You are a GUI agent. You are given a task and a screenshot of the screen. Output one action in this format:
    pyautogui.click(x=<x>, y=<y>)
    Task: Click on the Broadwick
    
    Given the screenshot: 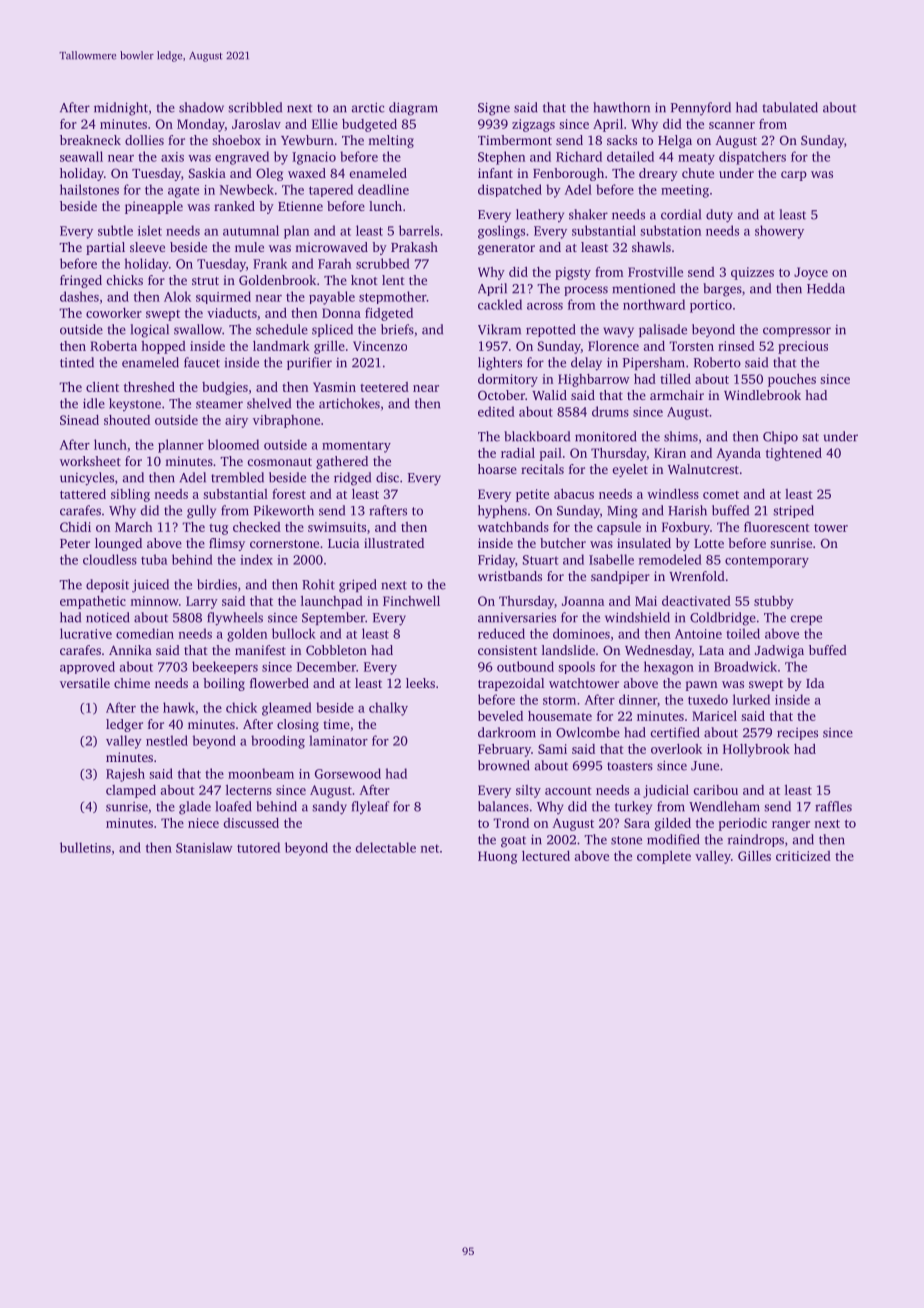 What is the action you would take?
    pyautogui.click(x=745, y=666)
